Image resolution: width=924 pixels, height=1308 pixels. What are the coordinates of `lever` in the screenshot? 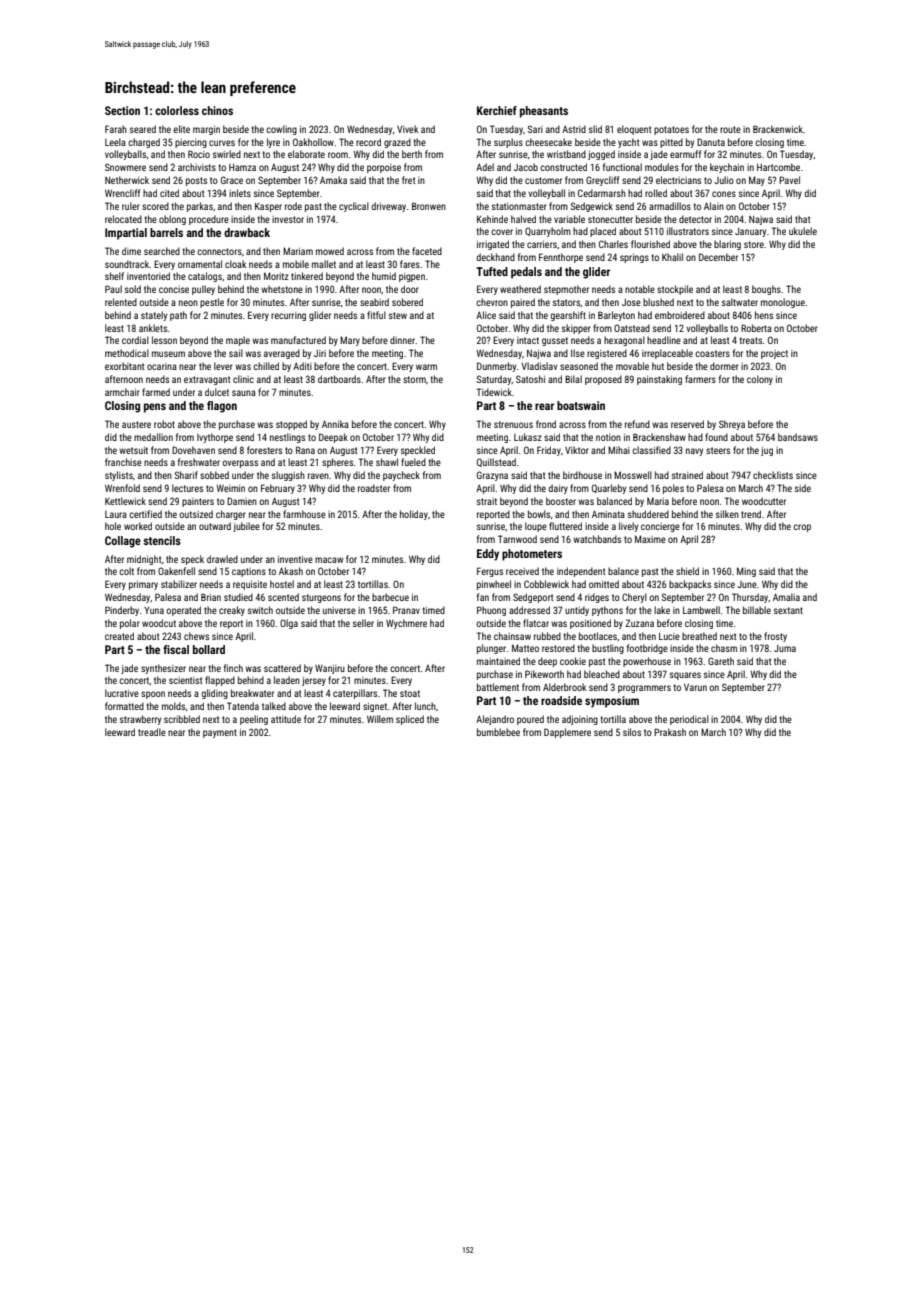 It's located at (223, 366).
